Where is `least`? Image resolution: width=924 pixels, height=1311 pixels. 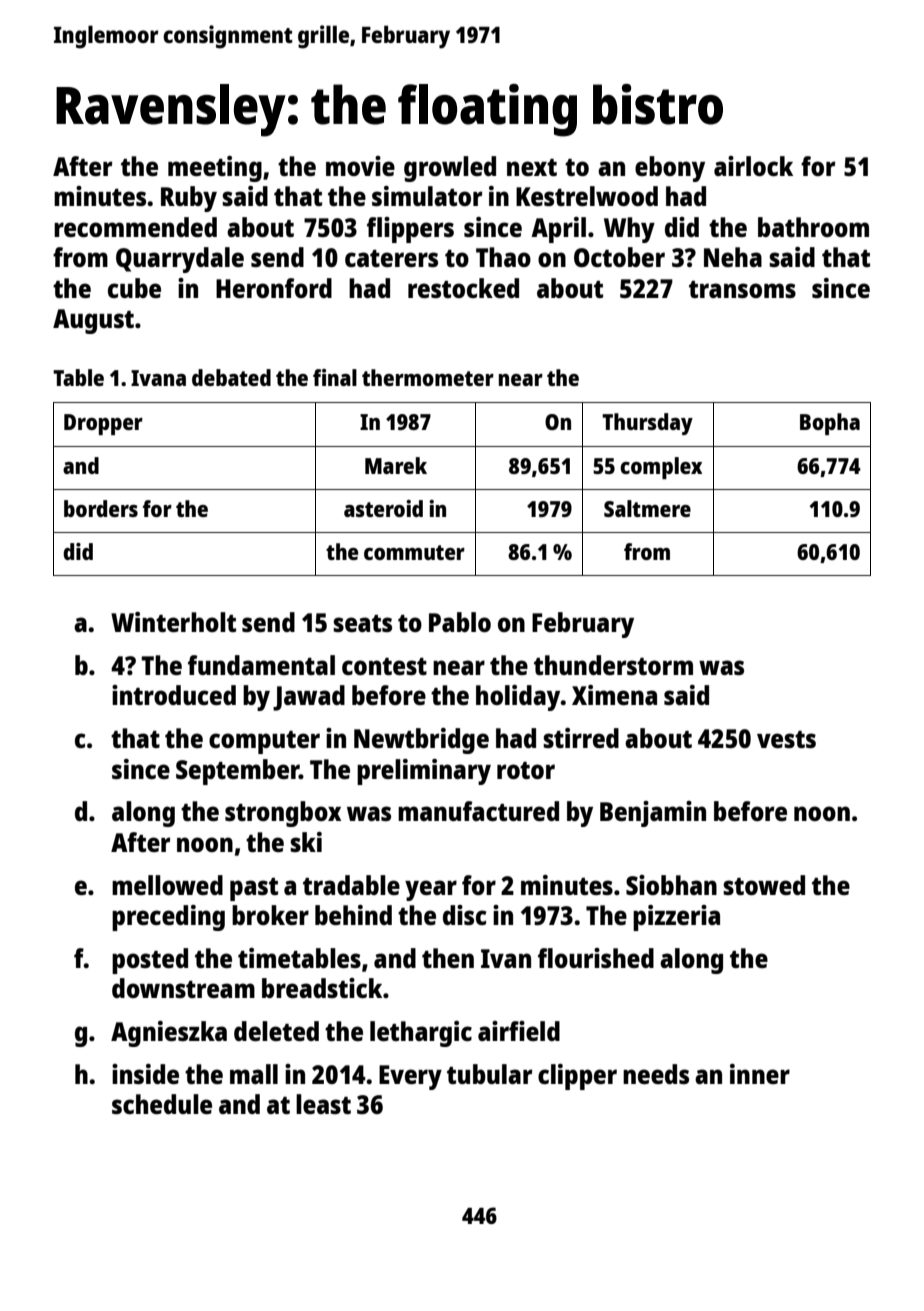 least is located at coordinates (323, 1104).
